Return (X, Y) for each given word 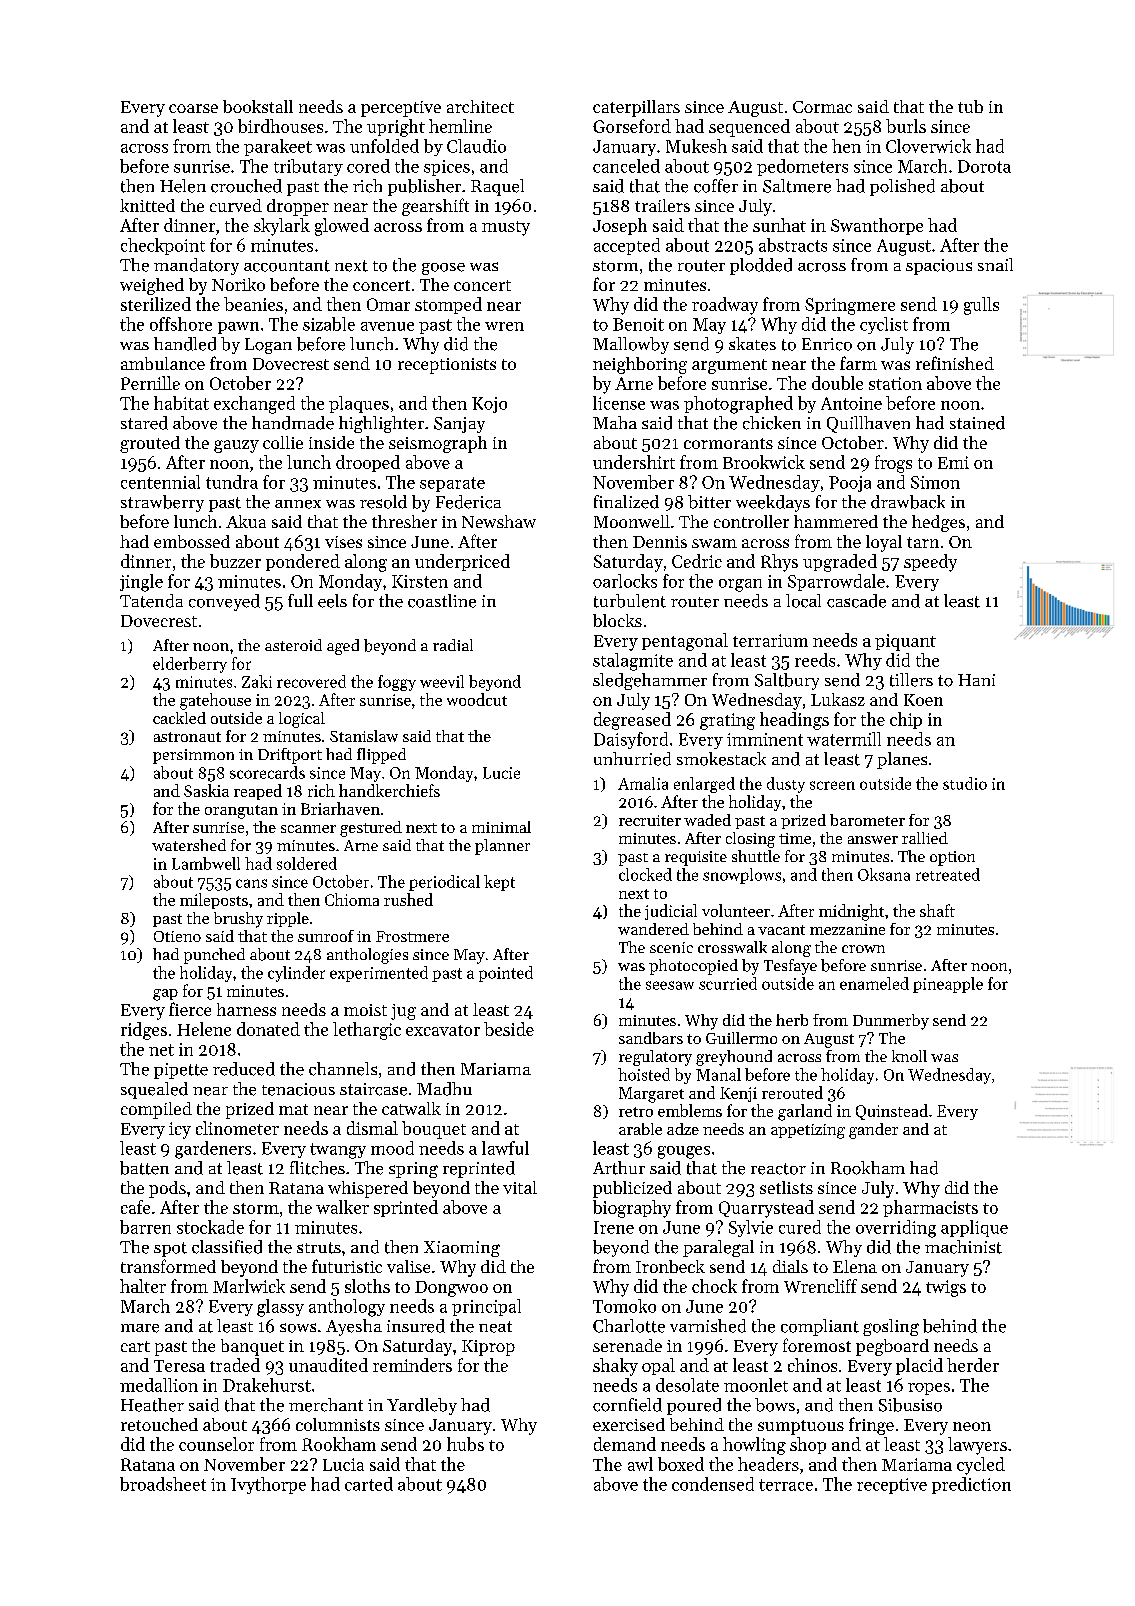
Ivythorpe (268, 1485)
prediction (971, 1485)
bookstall (258, 106)
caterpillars (636, 108)
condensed (713, 1484)
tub (970, 106)
